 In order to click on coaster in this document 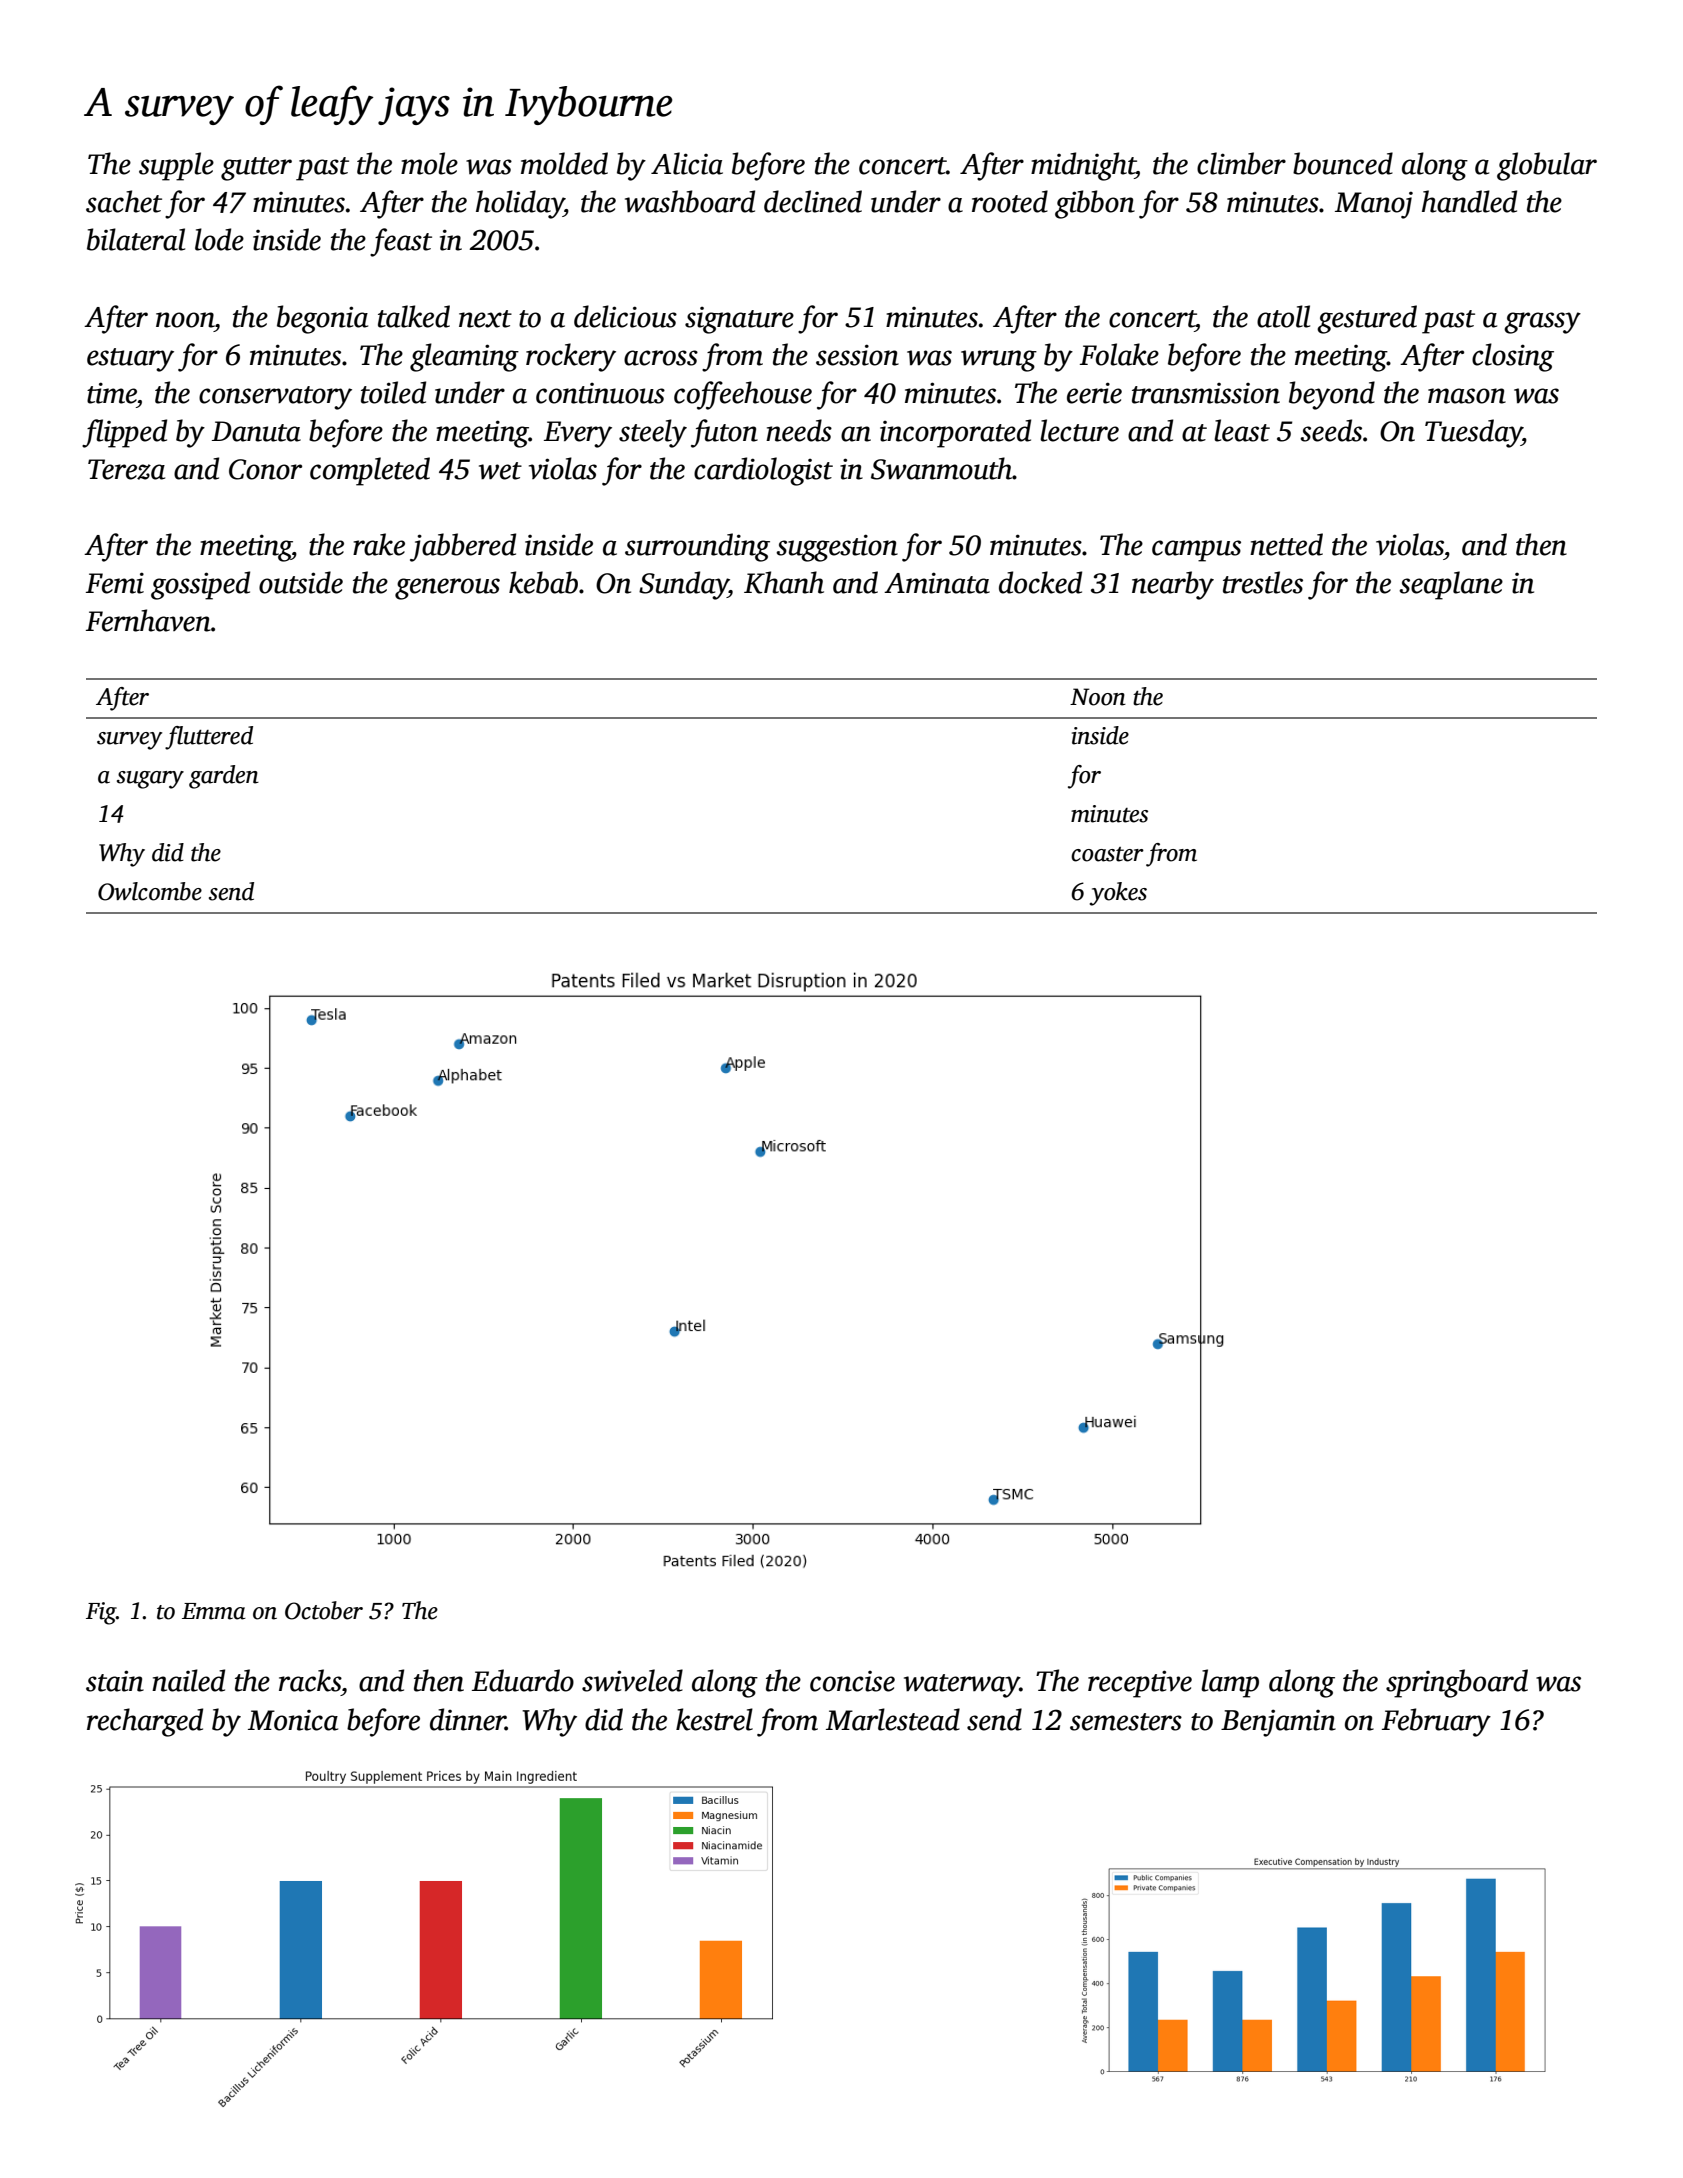, I will do `click(1107, 854)`.
